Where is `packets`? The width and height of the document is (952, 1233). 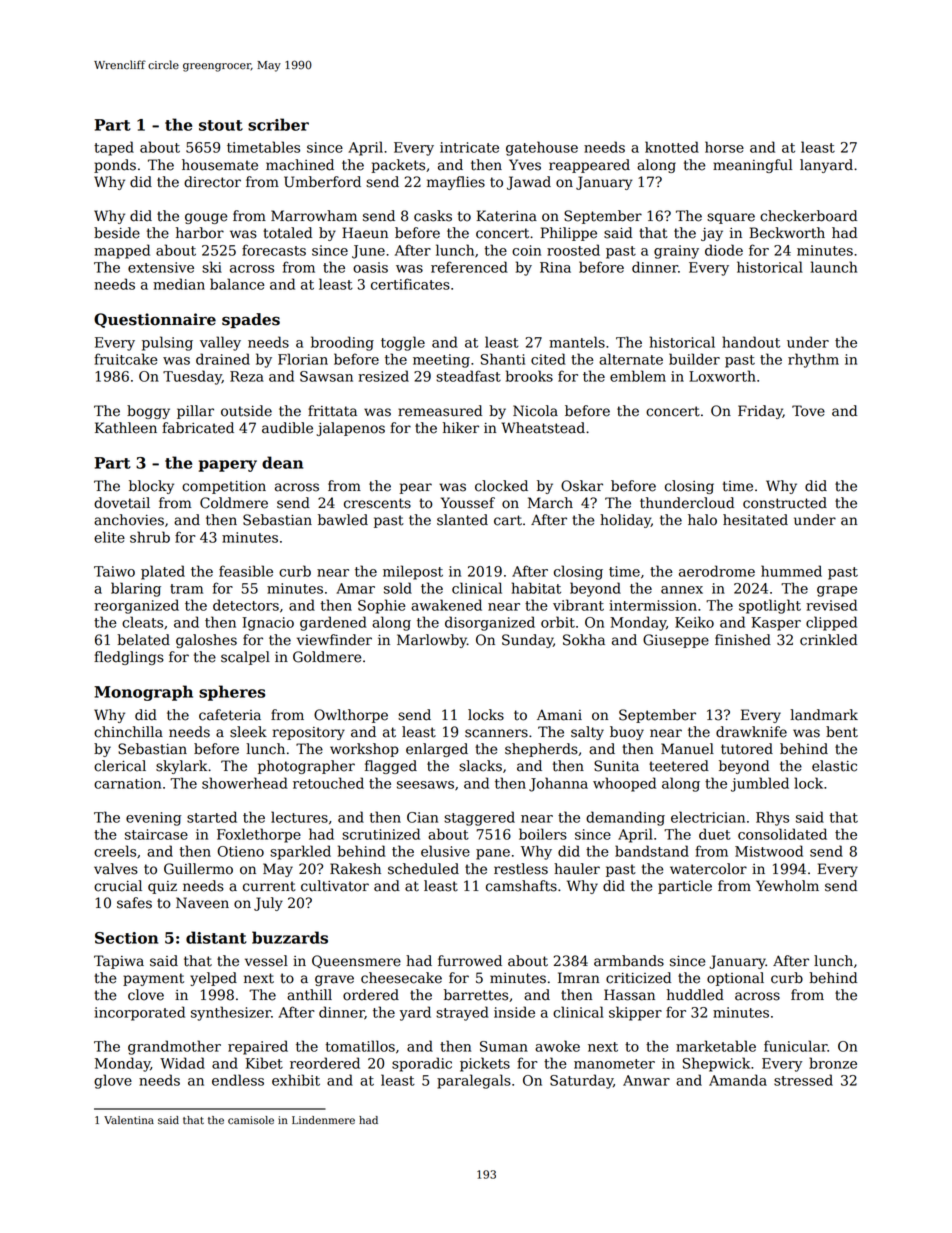 packets is located at coordinates (398, 166).
